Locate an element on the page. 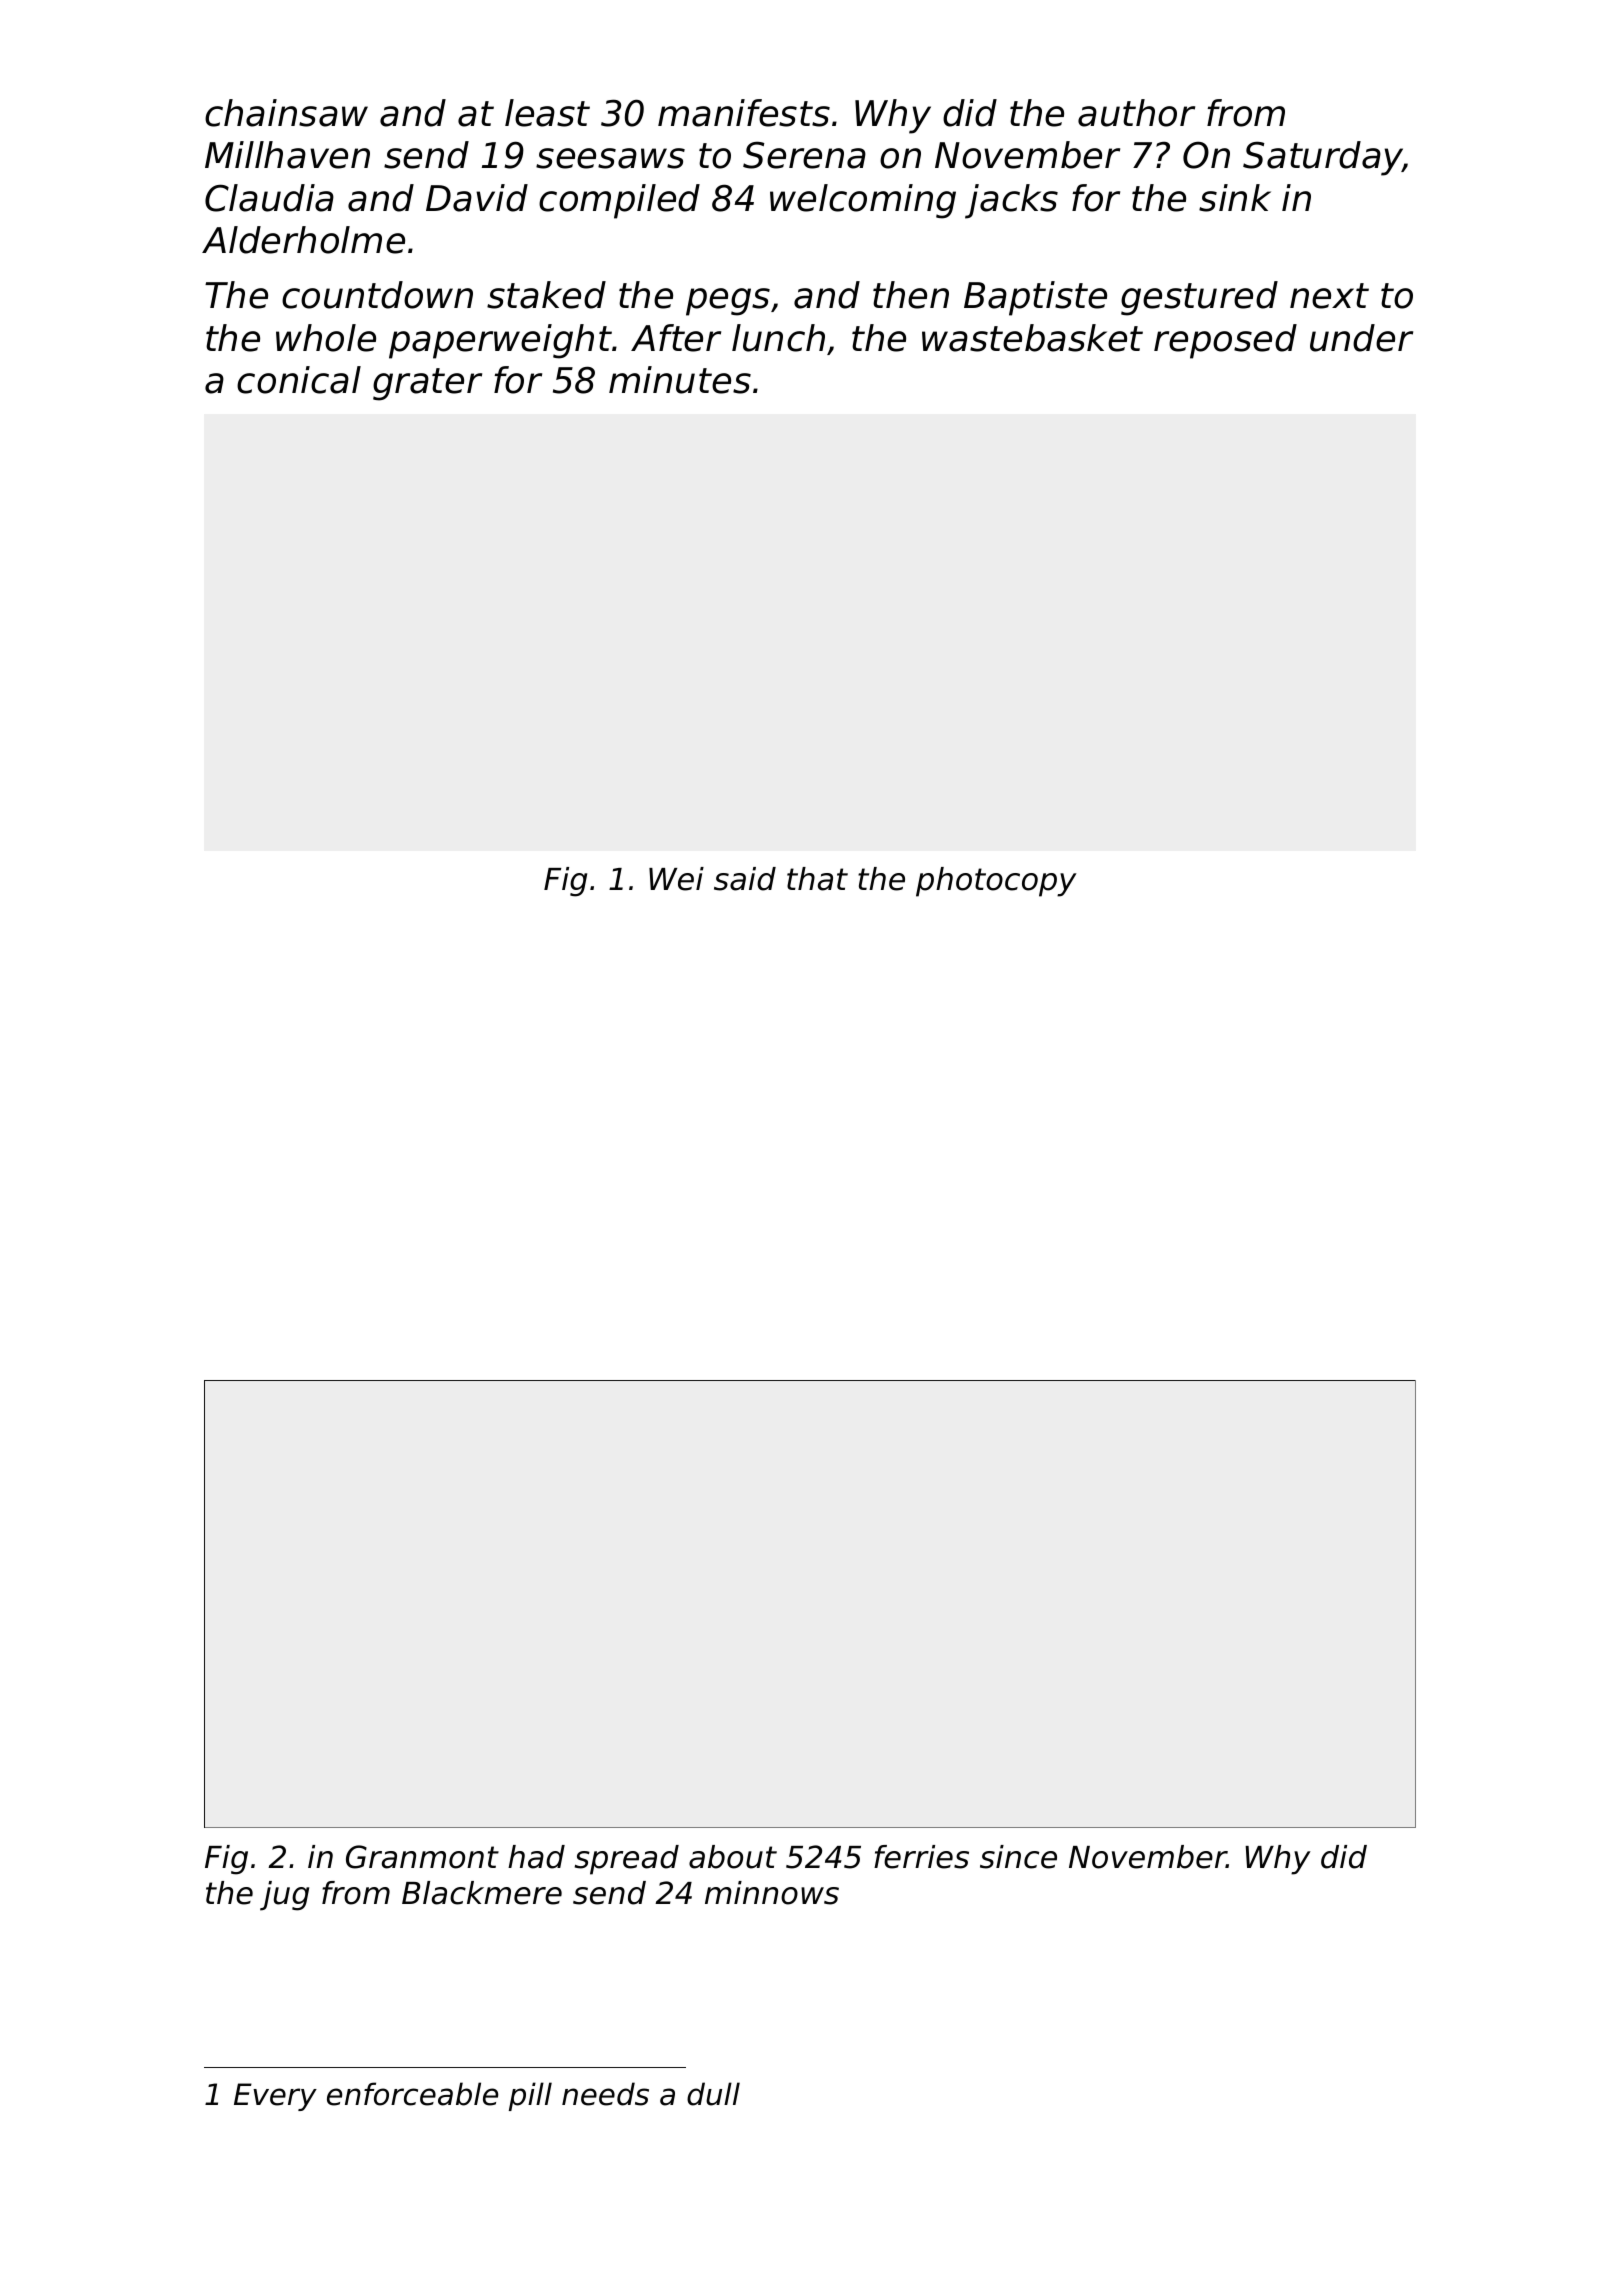 The width and height of the page is (1620, 2292). conical is located at coordinates (299, 380).
